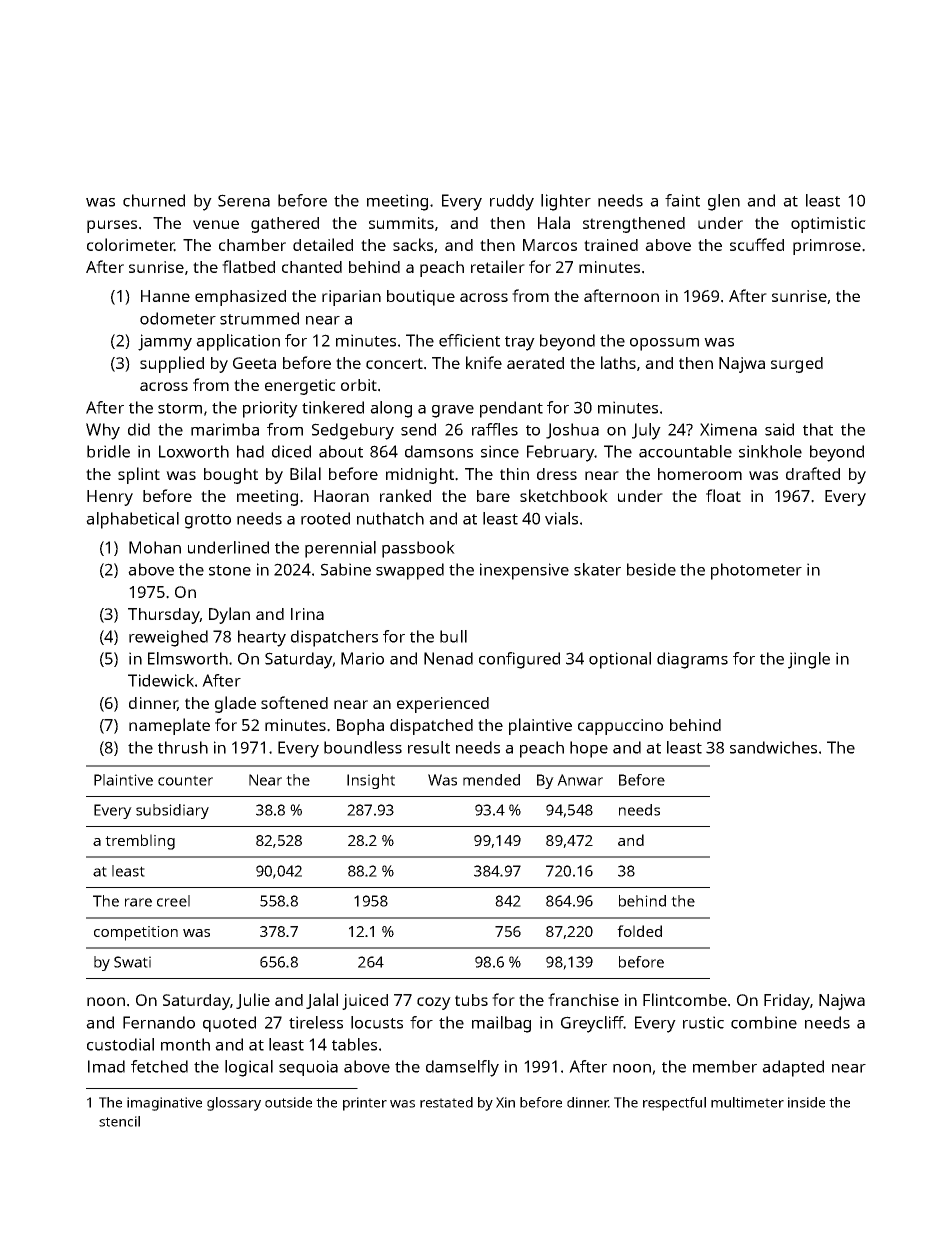  I want to click on scuffed, so click(757, 244).
